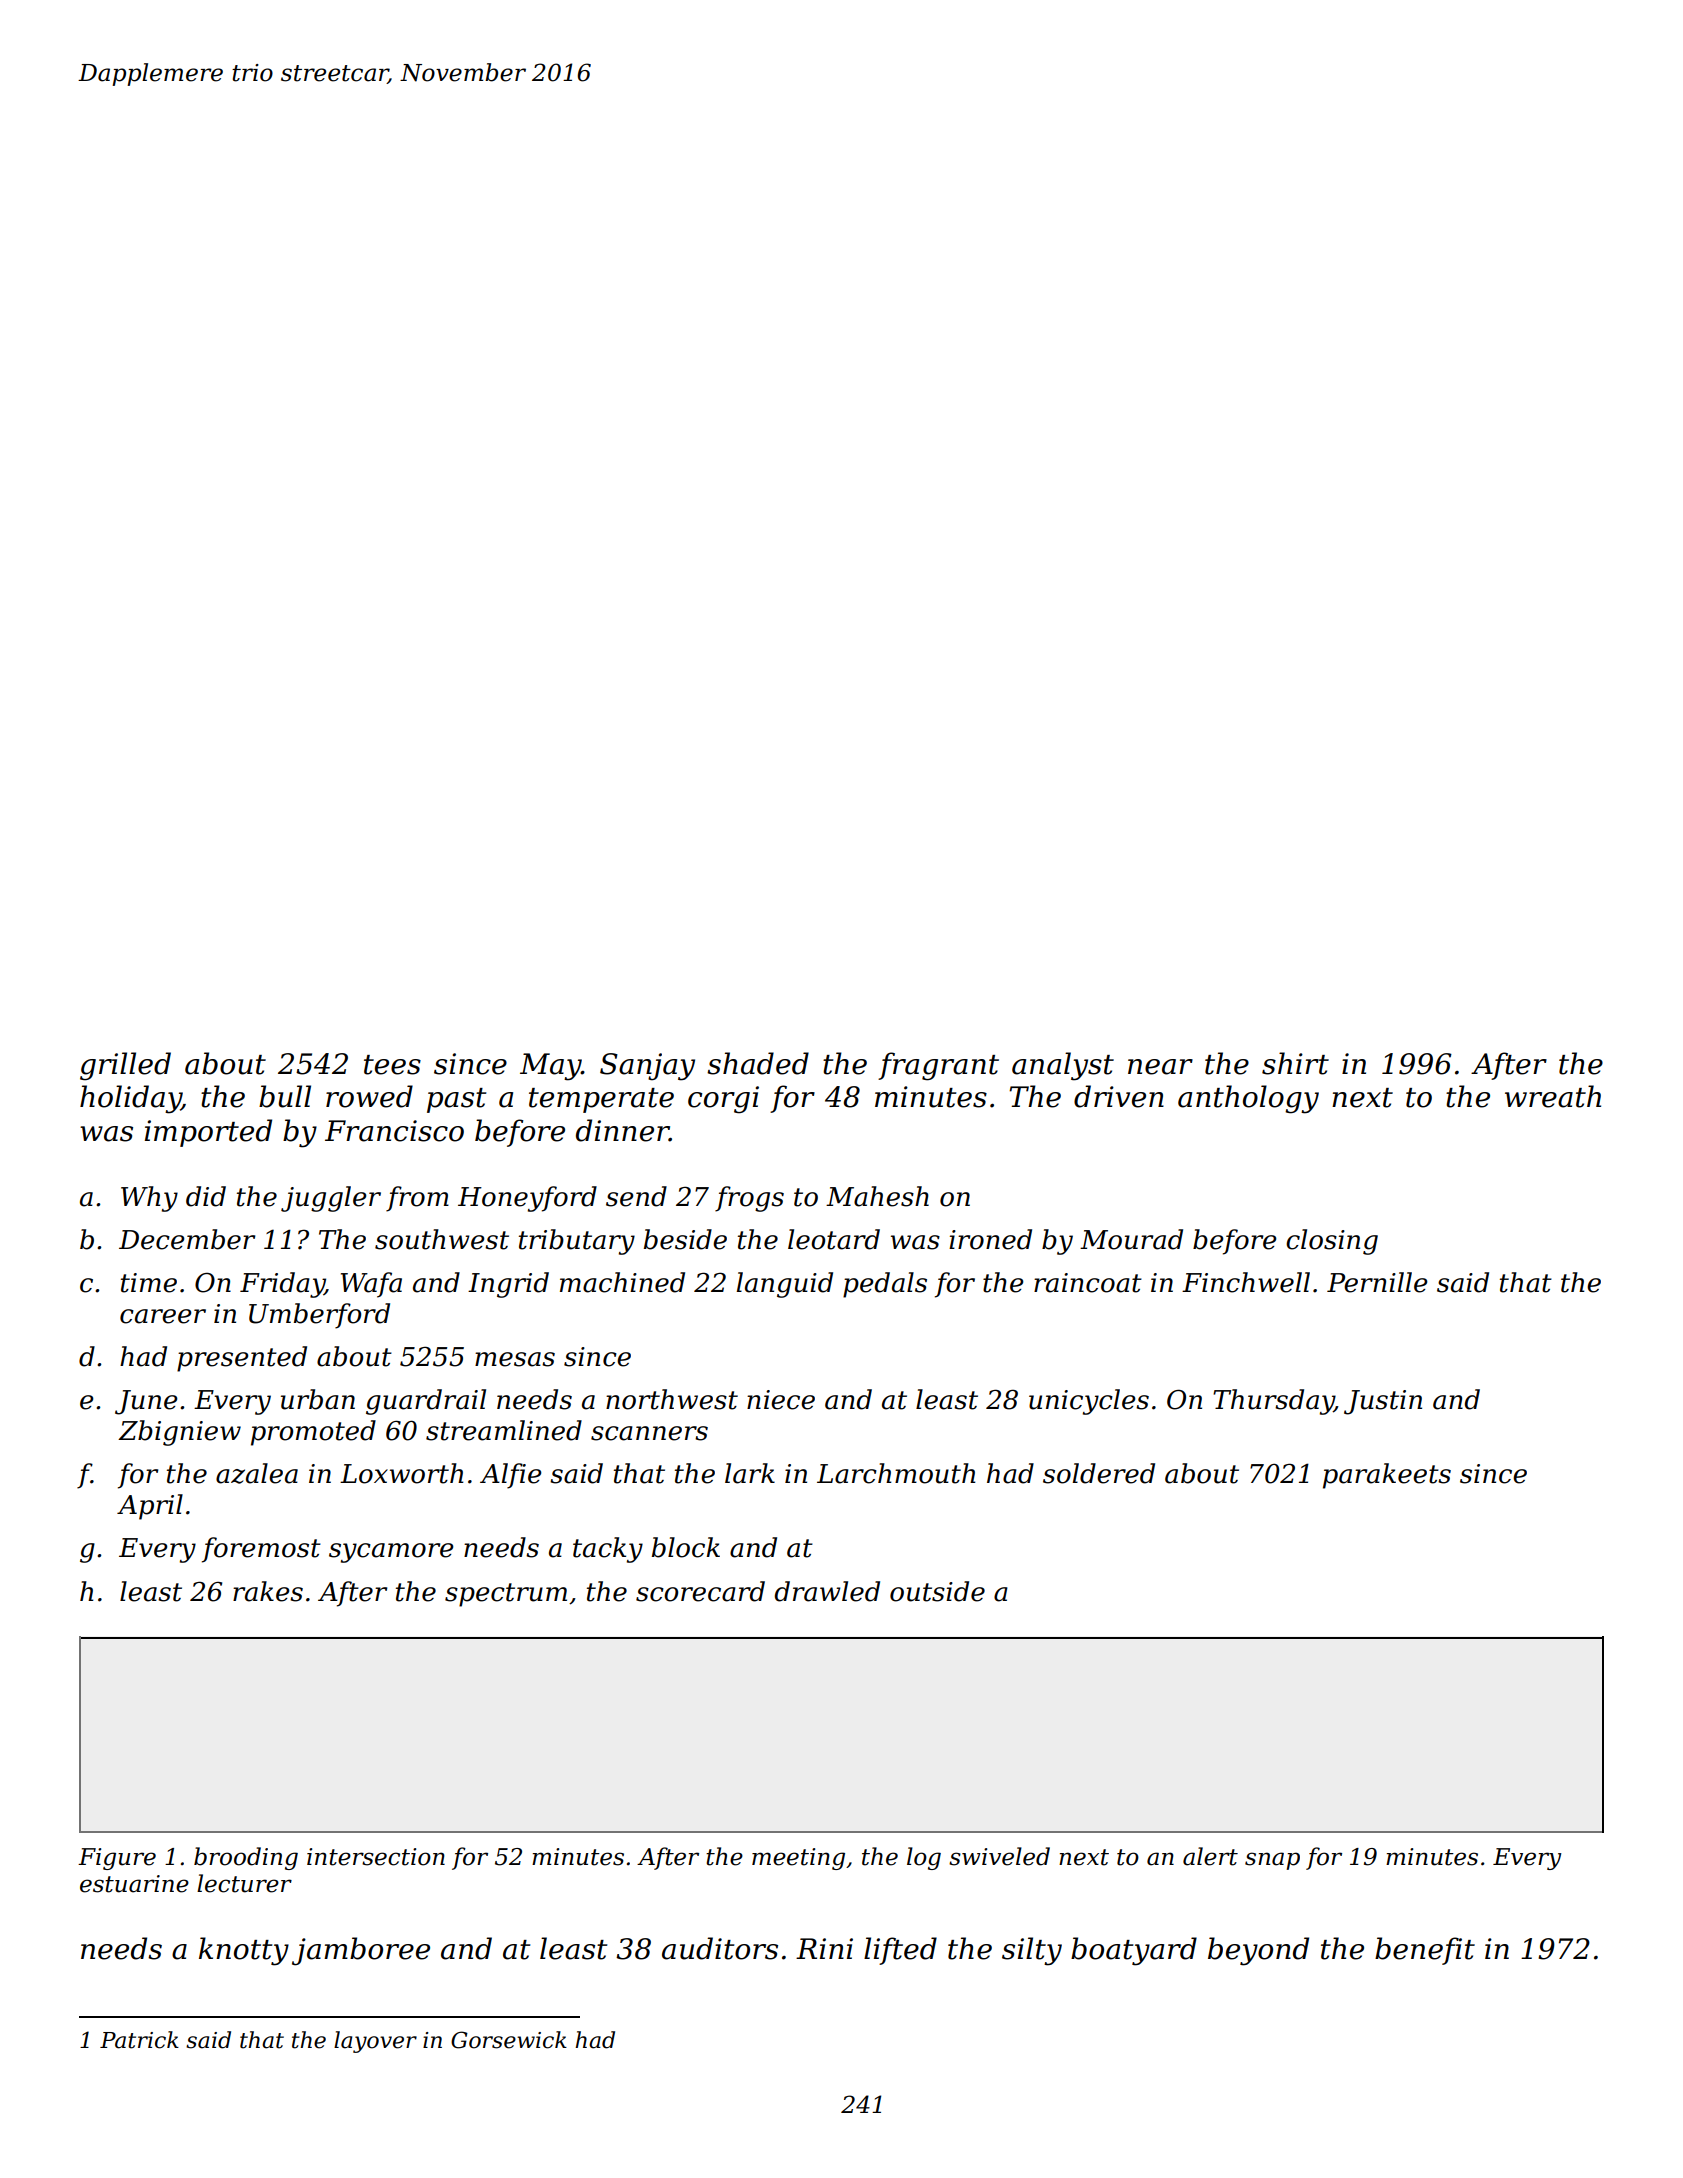 This screenshot has width=1683, height=2178. I want to click on lifted, so click(900, 1951).
